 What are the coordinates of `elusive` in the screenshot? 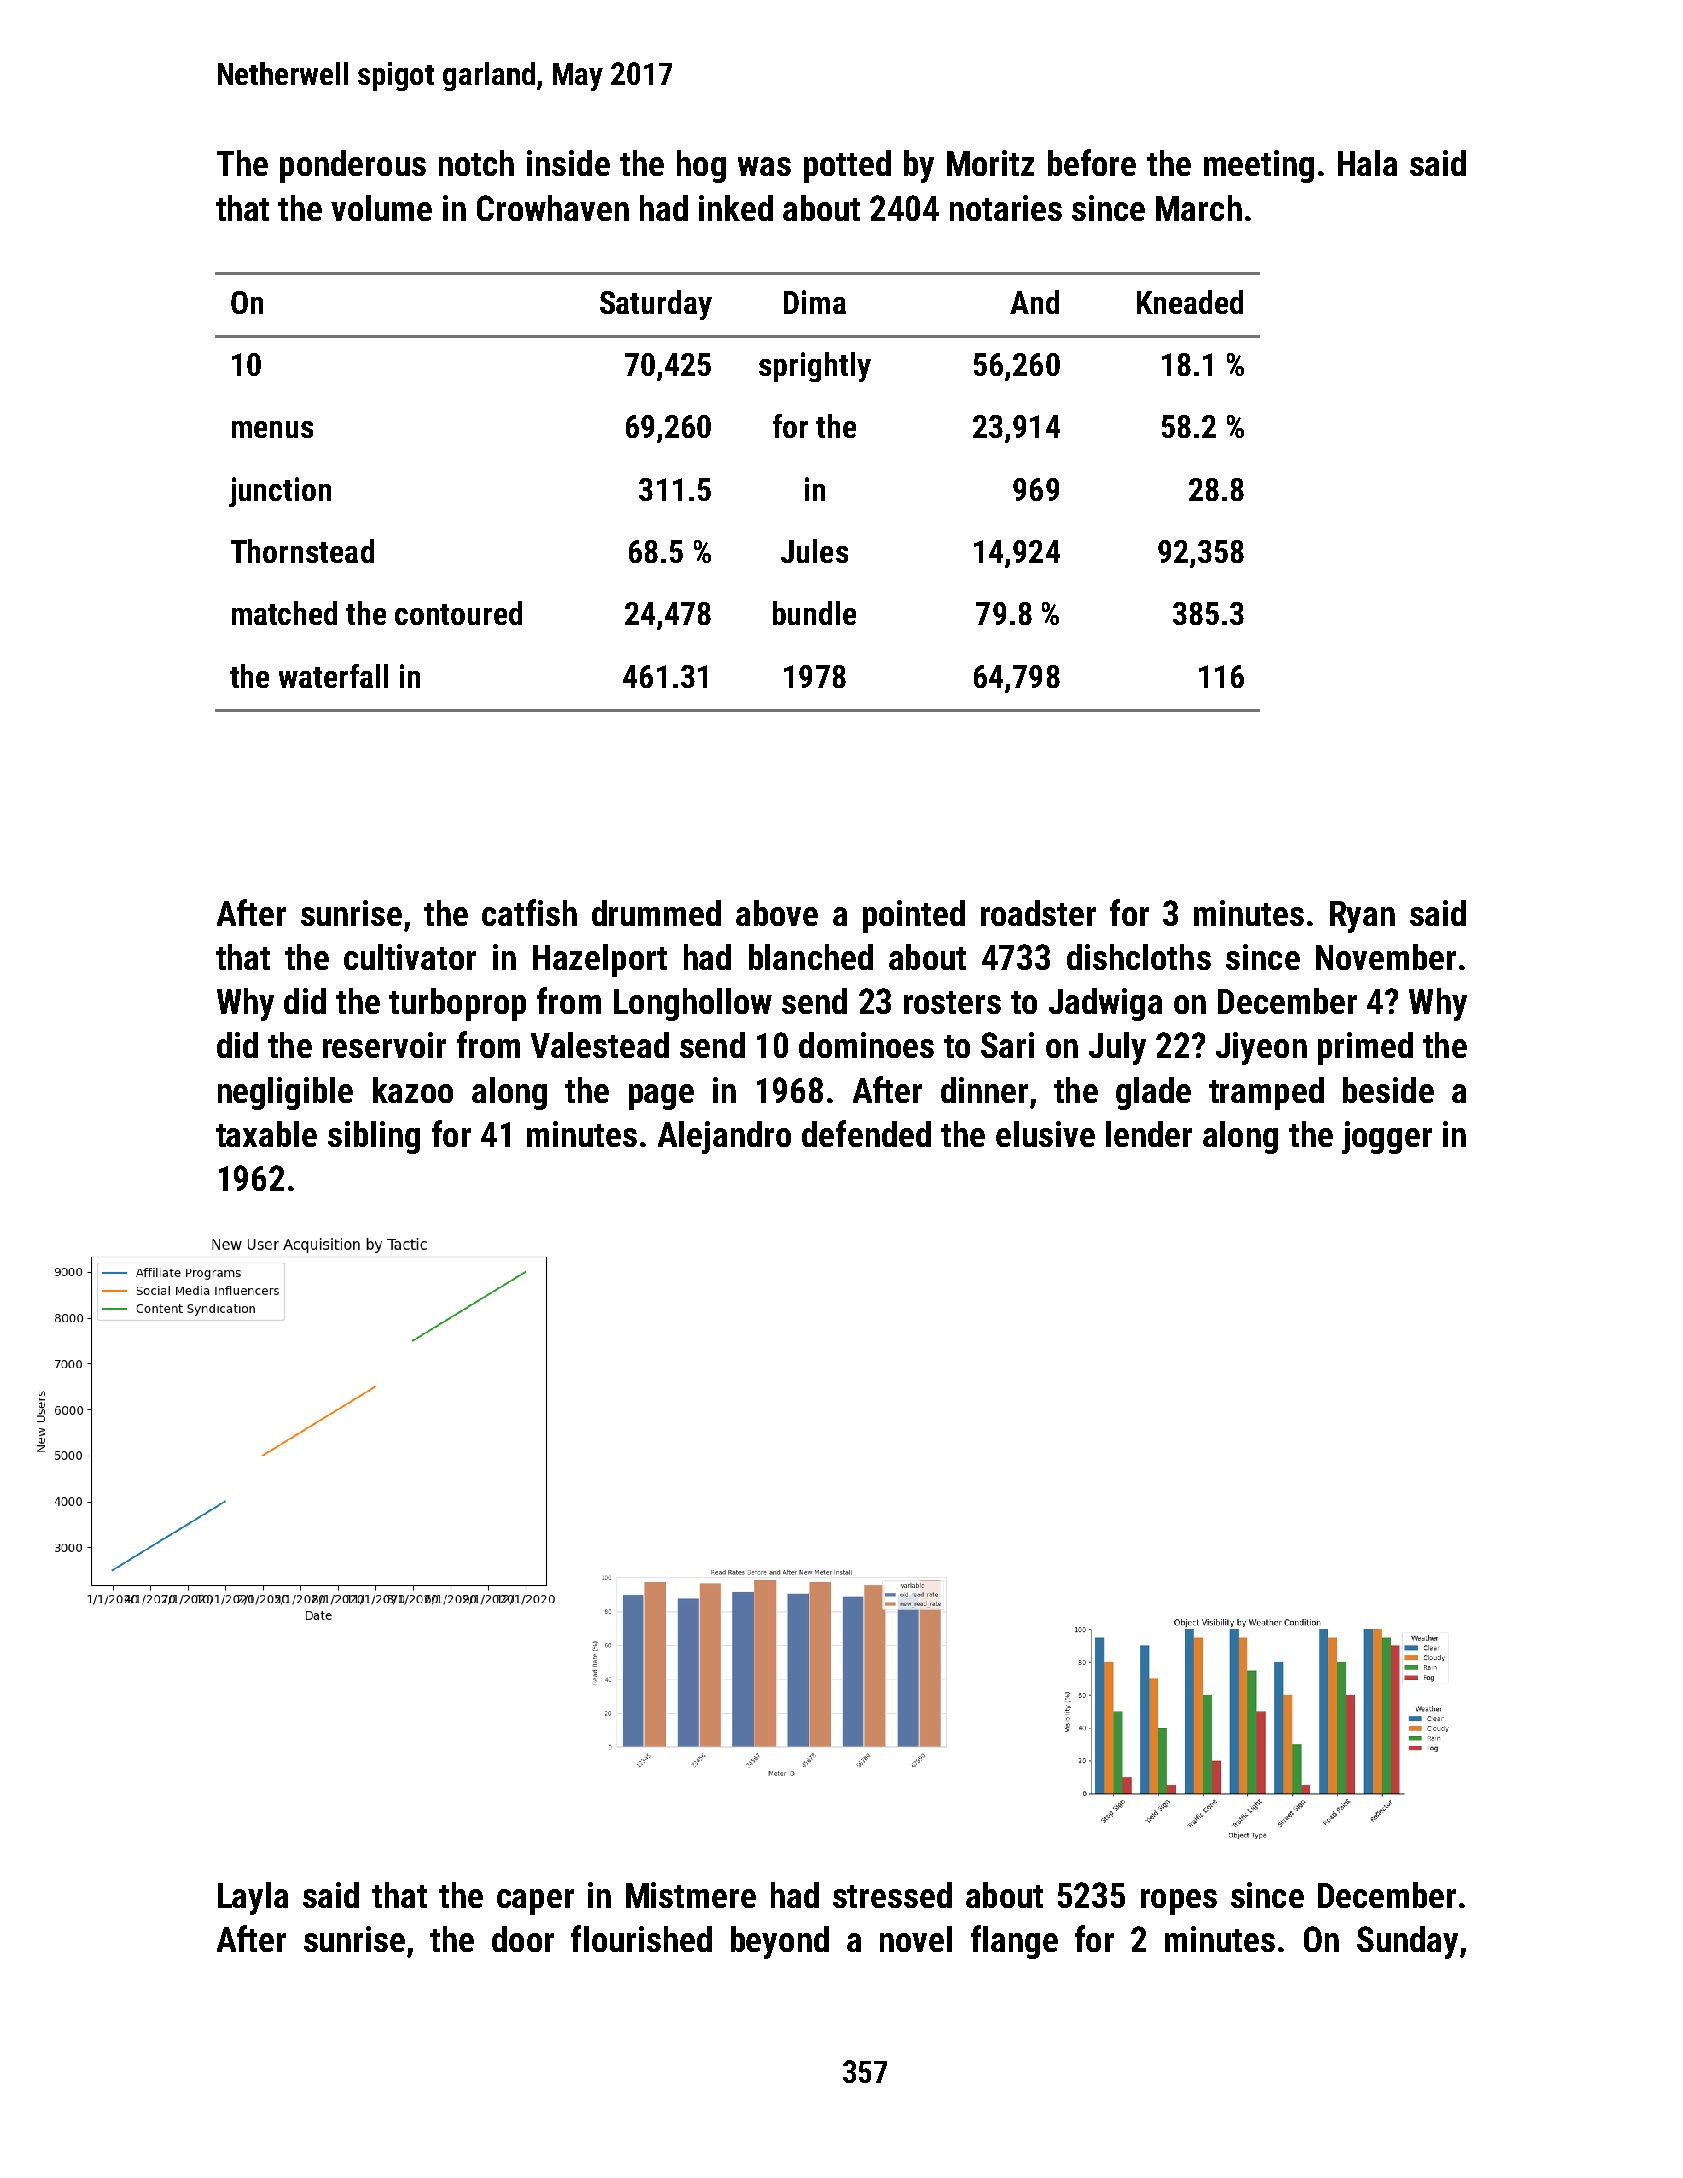 It's located at (1045, 1134).
